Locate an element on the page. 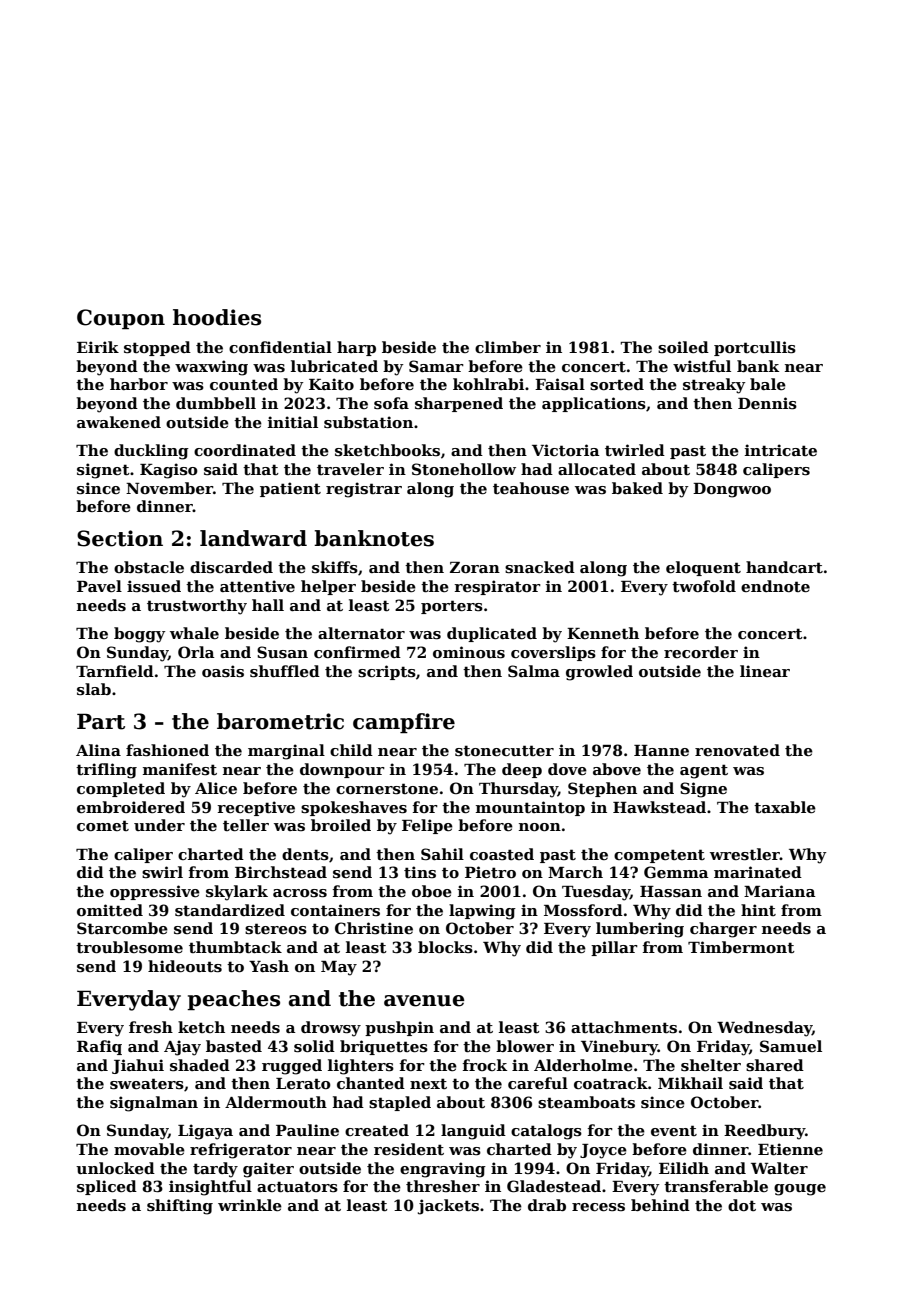 Image resolution: width=908 pixels, height=1316 pixels. kohlrabi is located at coordinates (488, 384).
